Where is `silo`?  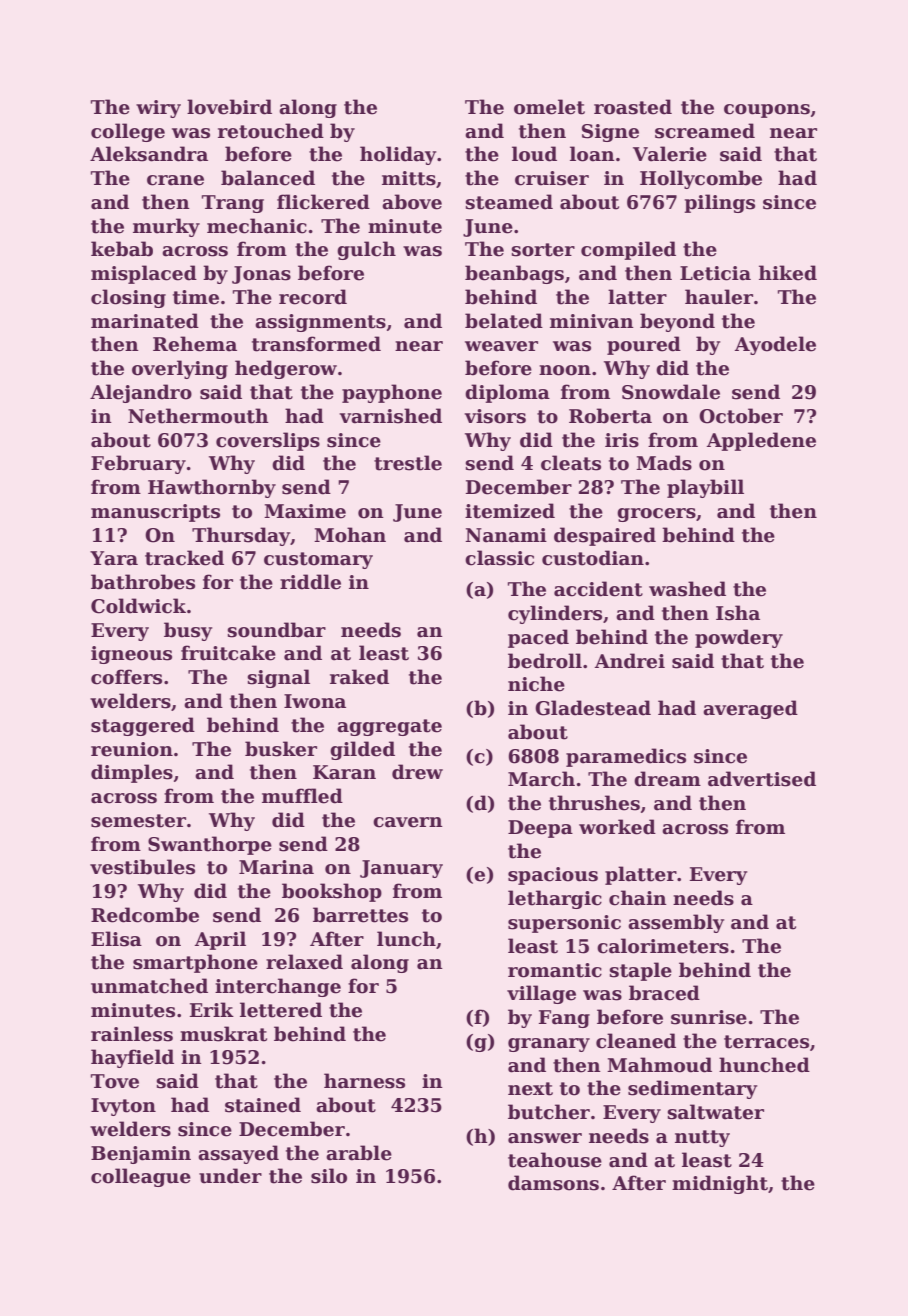 silo is located at coordinates (329, 1176).
